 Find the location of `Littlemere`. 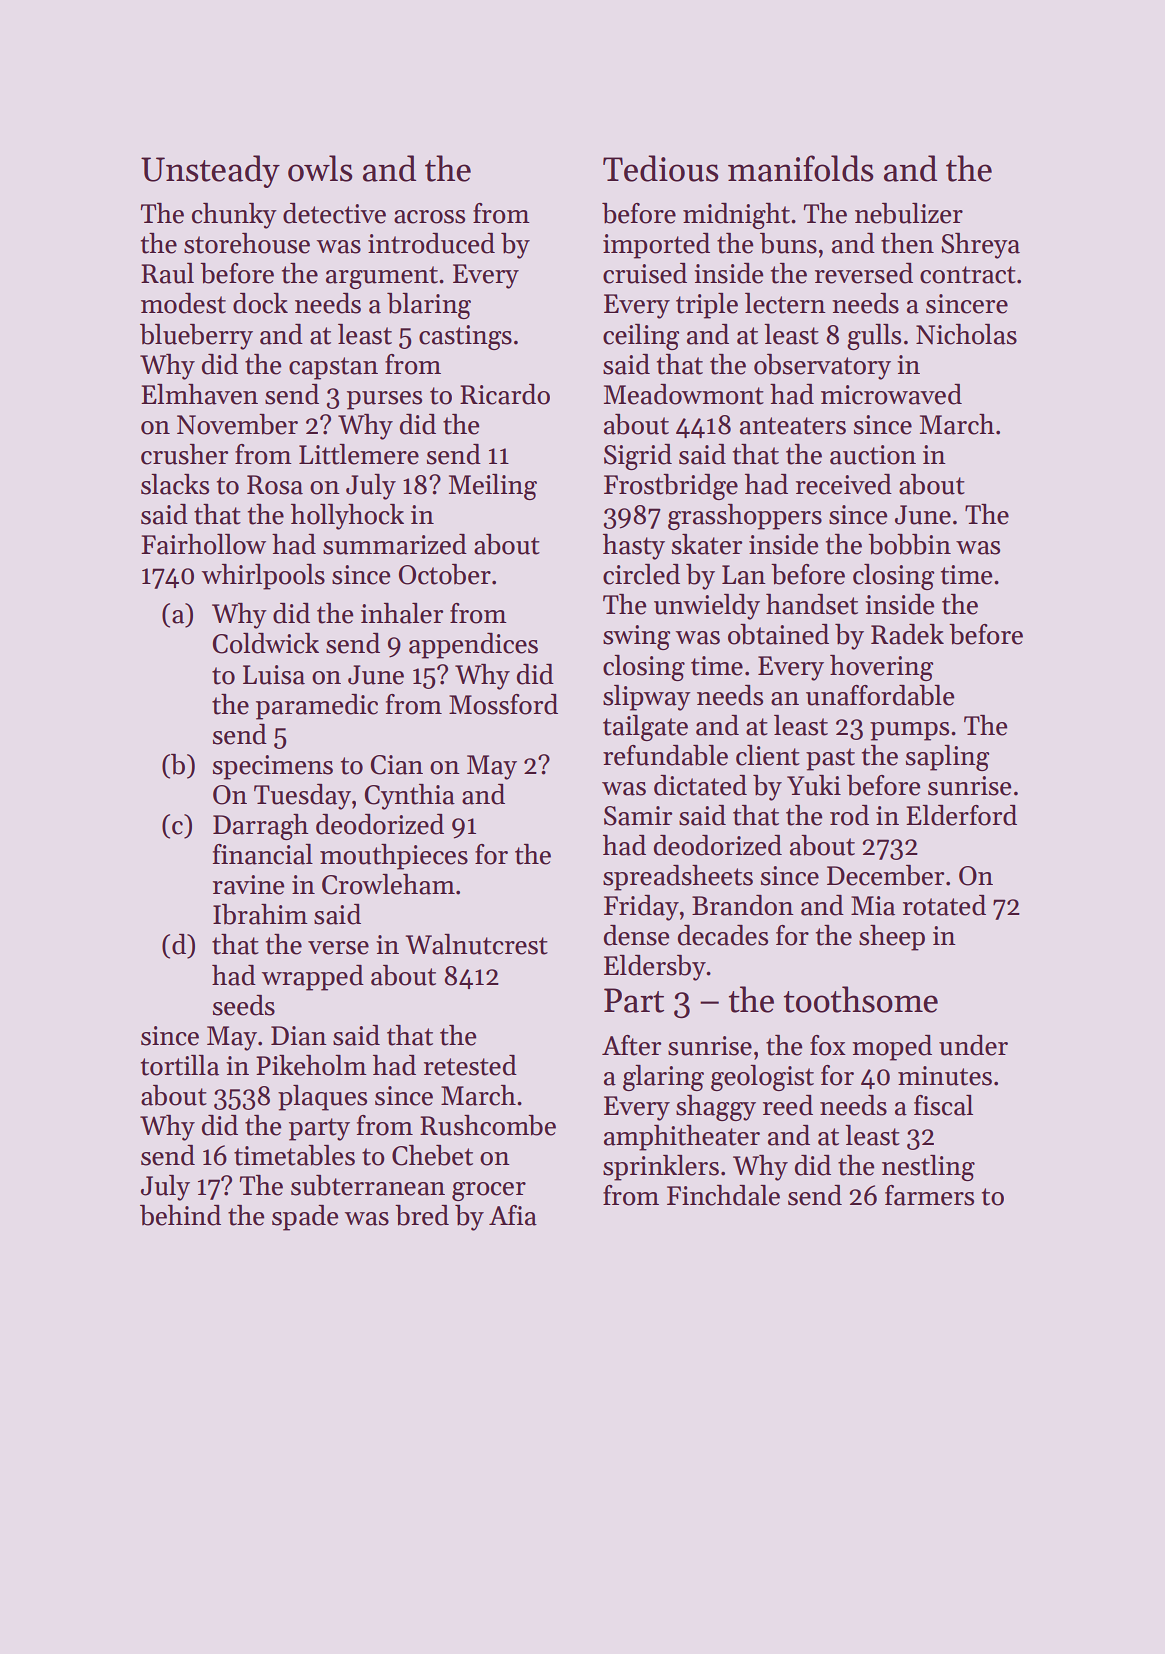

Littlemere is located at coordinates (359, 454).
